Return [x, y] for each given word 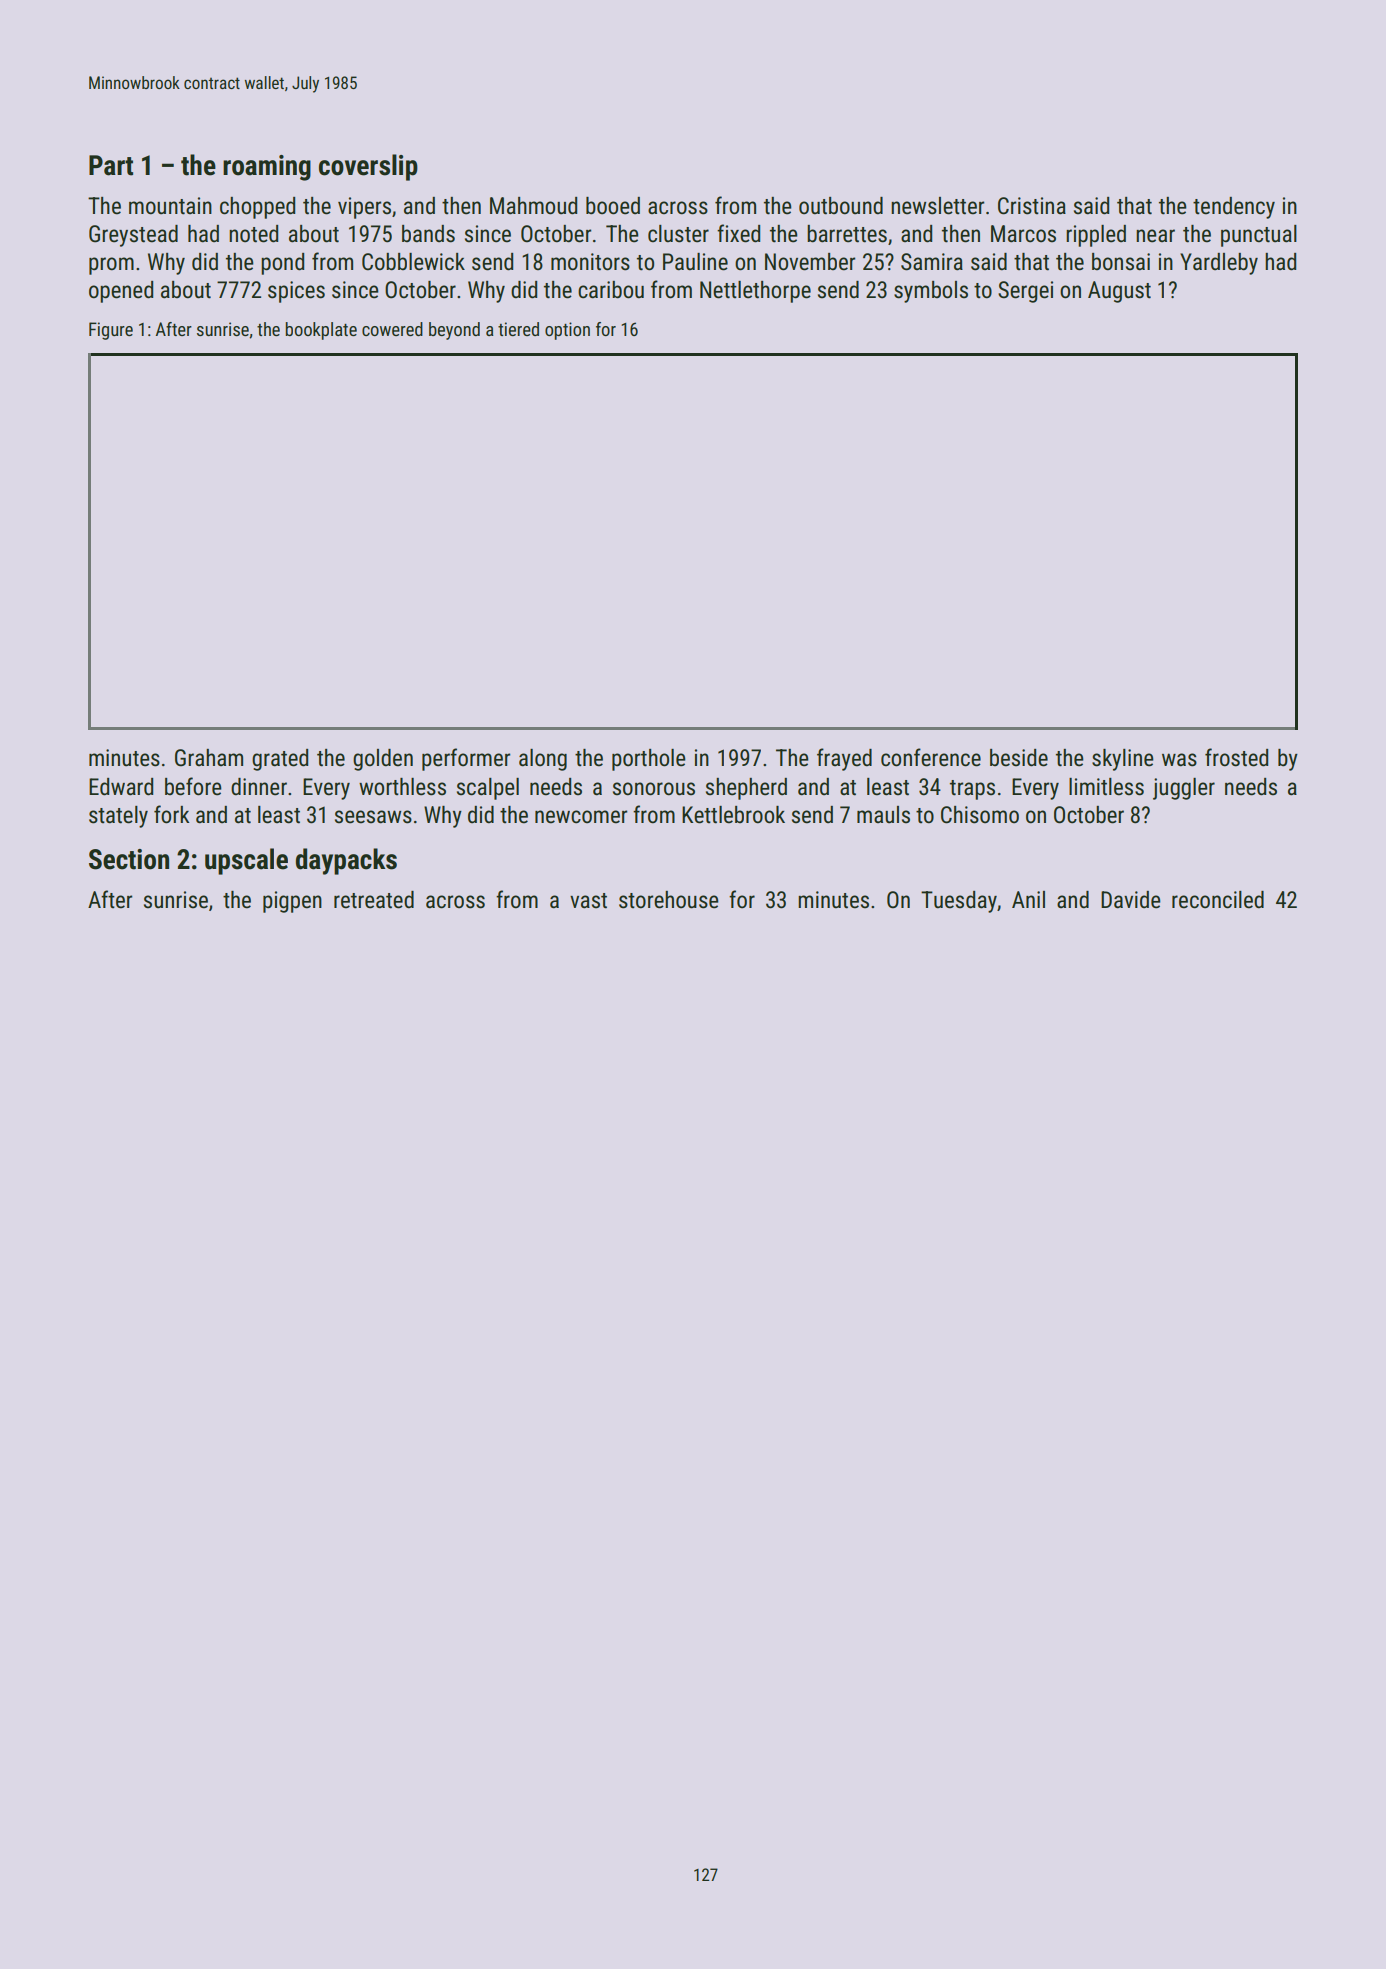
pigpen [292, 902]
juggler [1184, 789]
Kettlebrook [733, 815]
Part [111, 165]
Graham [209, 758]
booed [613, 206]
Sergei [1025, 292]
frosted [1236, 757]
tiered [518, 329]
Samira [932, 262]
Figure [111, 331]
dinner [259, 787]
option [567, 331]
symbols [931, 292]
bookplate [321, 331]
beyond [454, 331]
